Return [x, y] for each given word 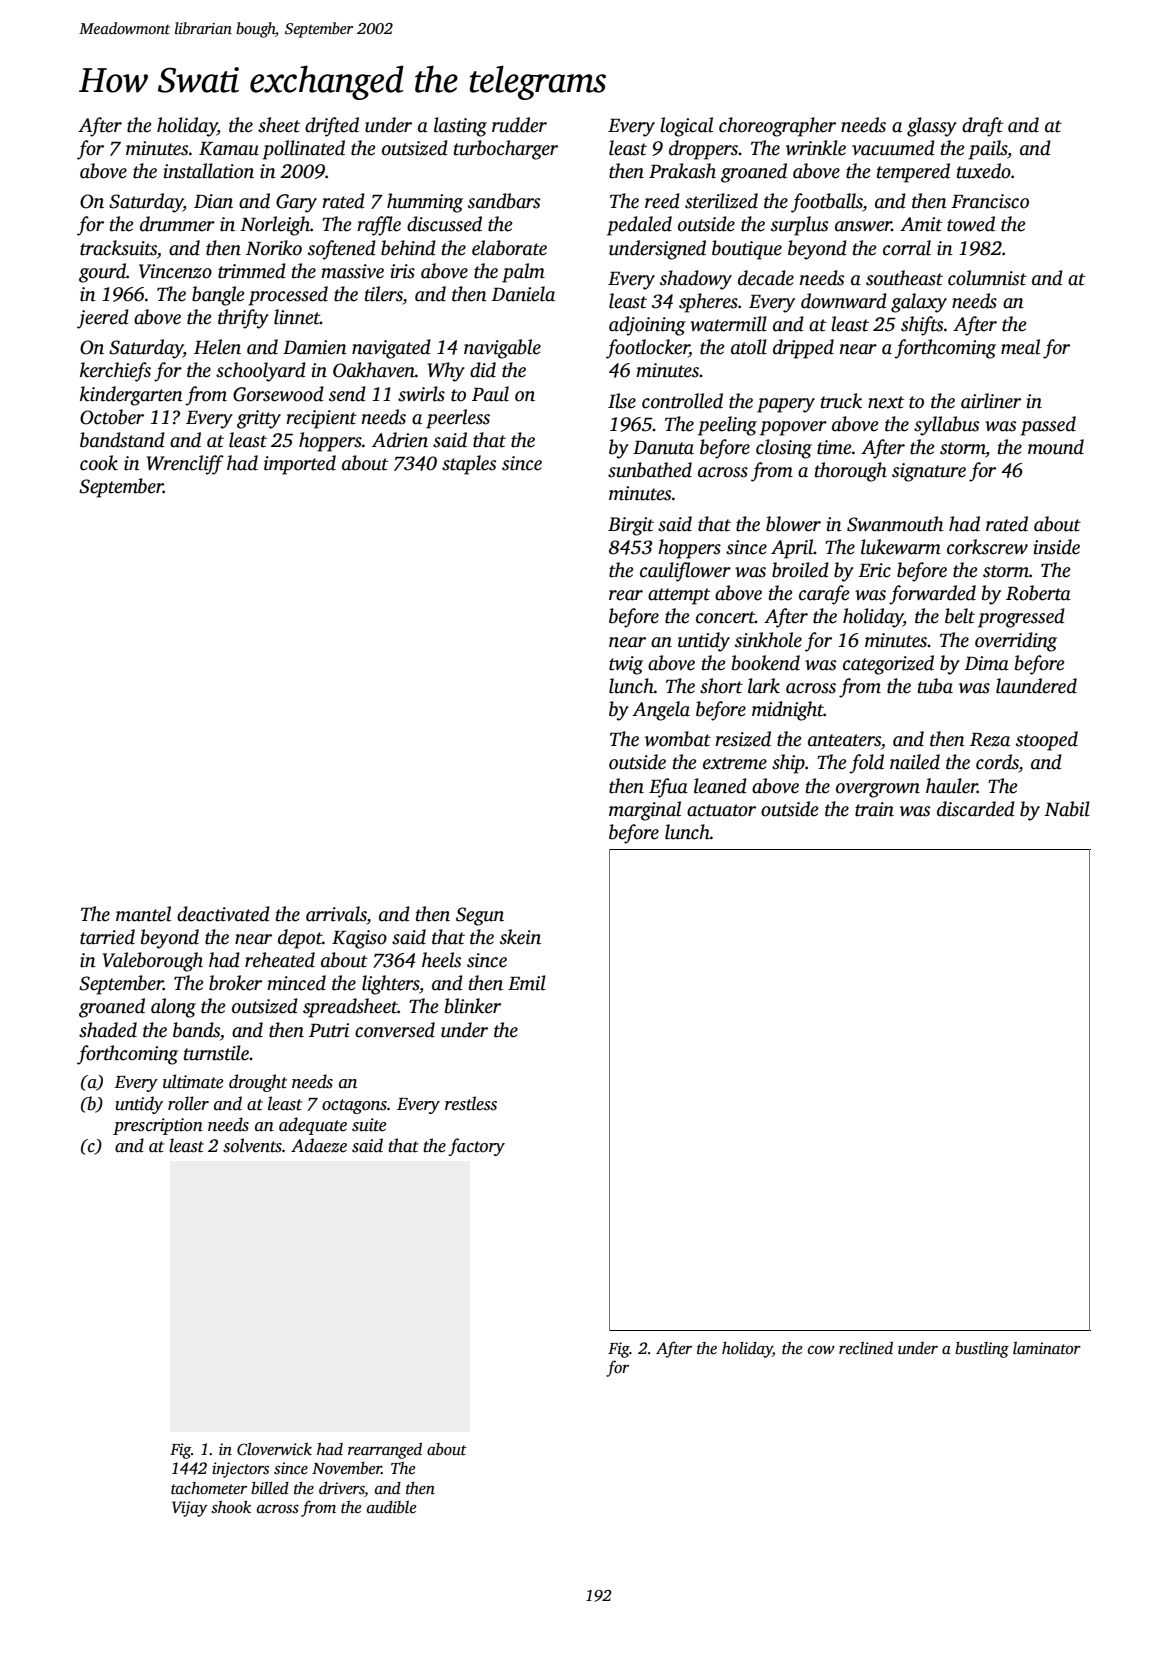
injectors [240, 1470]
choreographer [777, 127]
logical [686, 127]
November [347, 1468]
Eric [874, 570]
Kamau [229, 149]
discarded [976, 809]
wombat [678, 739]
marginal [645, 811]
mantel [143, 914]
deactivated [223, 914]
